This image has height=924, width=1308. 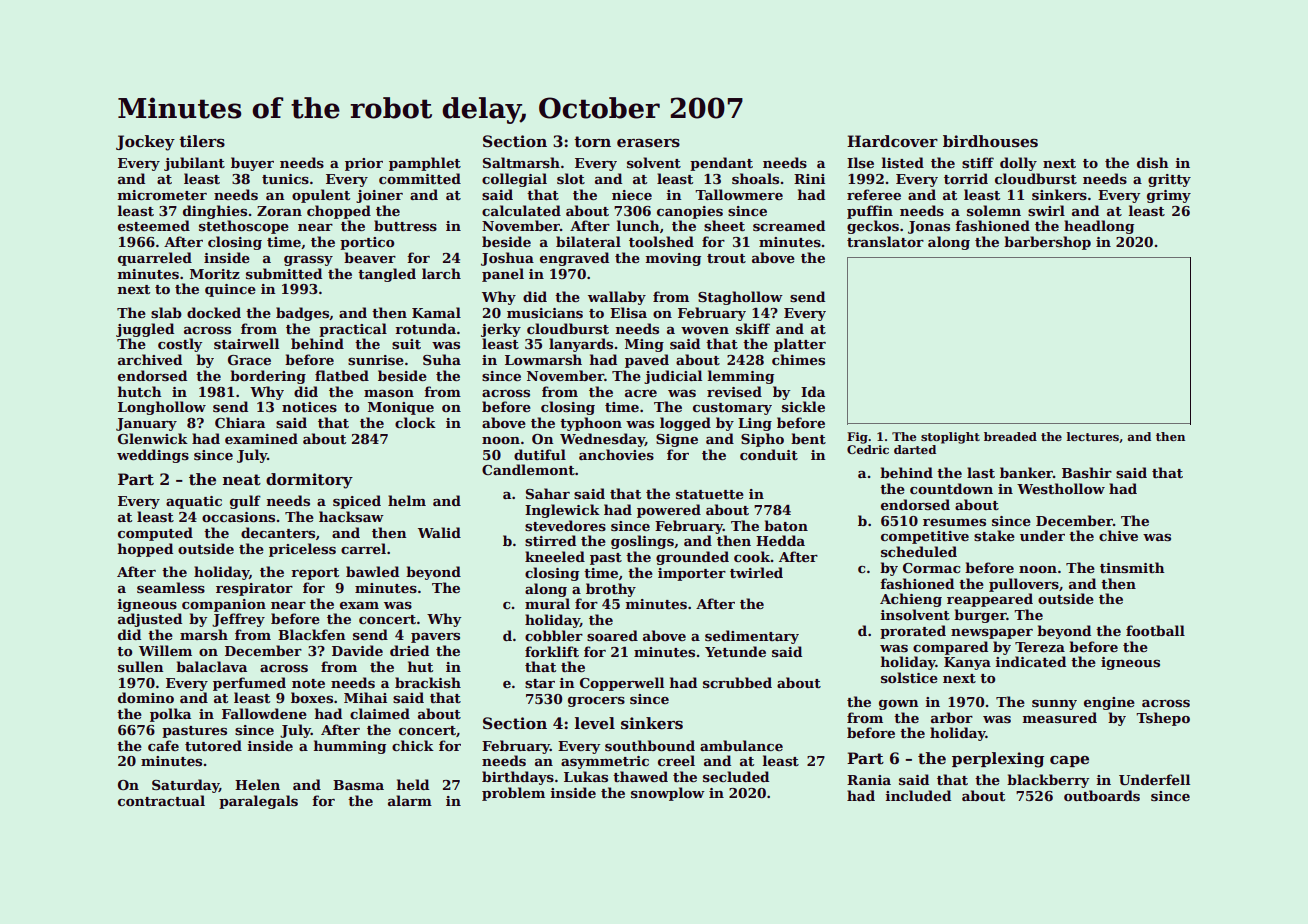 What do you see at coordinates (913, 632) in the image?
I see `prorated` at bounding box center [913, 632].
